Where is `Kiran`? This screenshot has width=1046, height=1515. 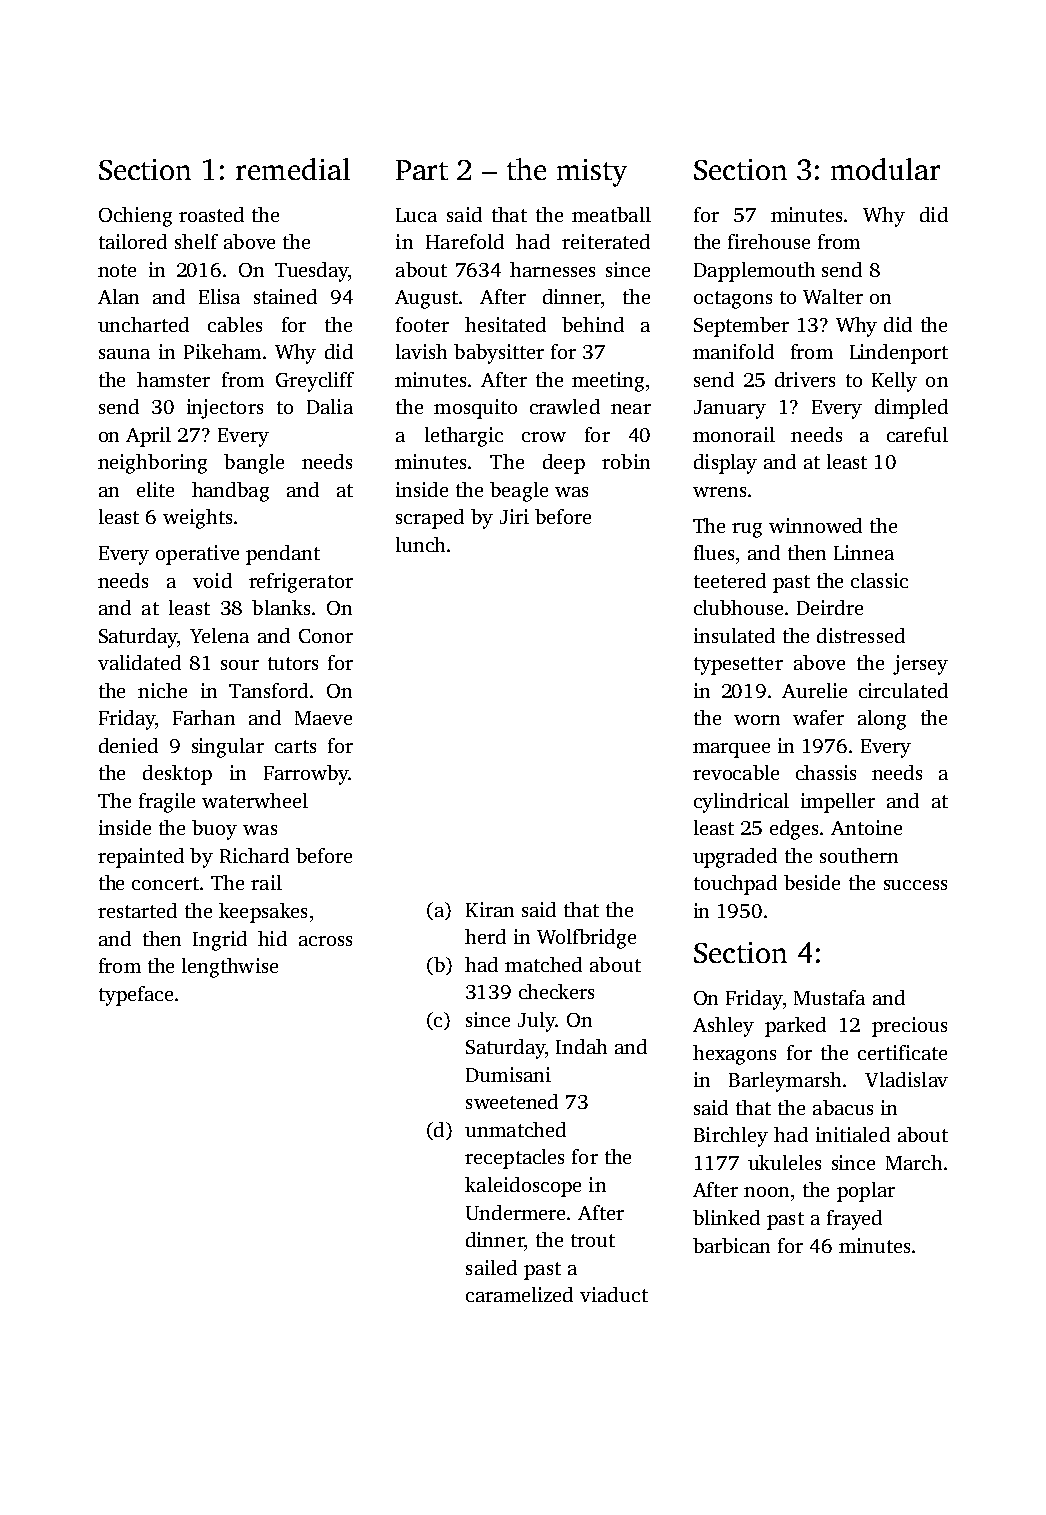 Kiran is located at coordinates (490, 909).
